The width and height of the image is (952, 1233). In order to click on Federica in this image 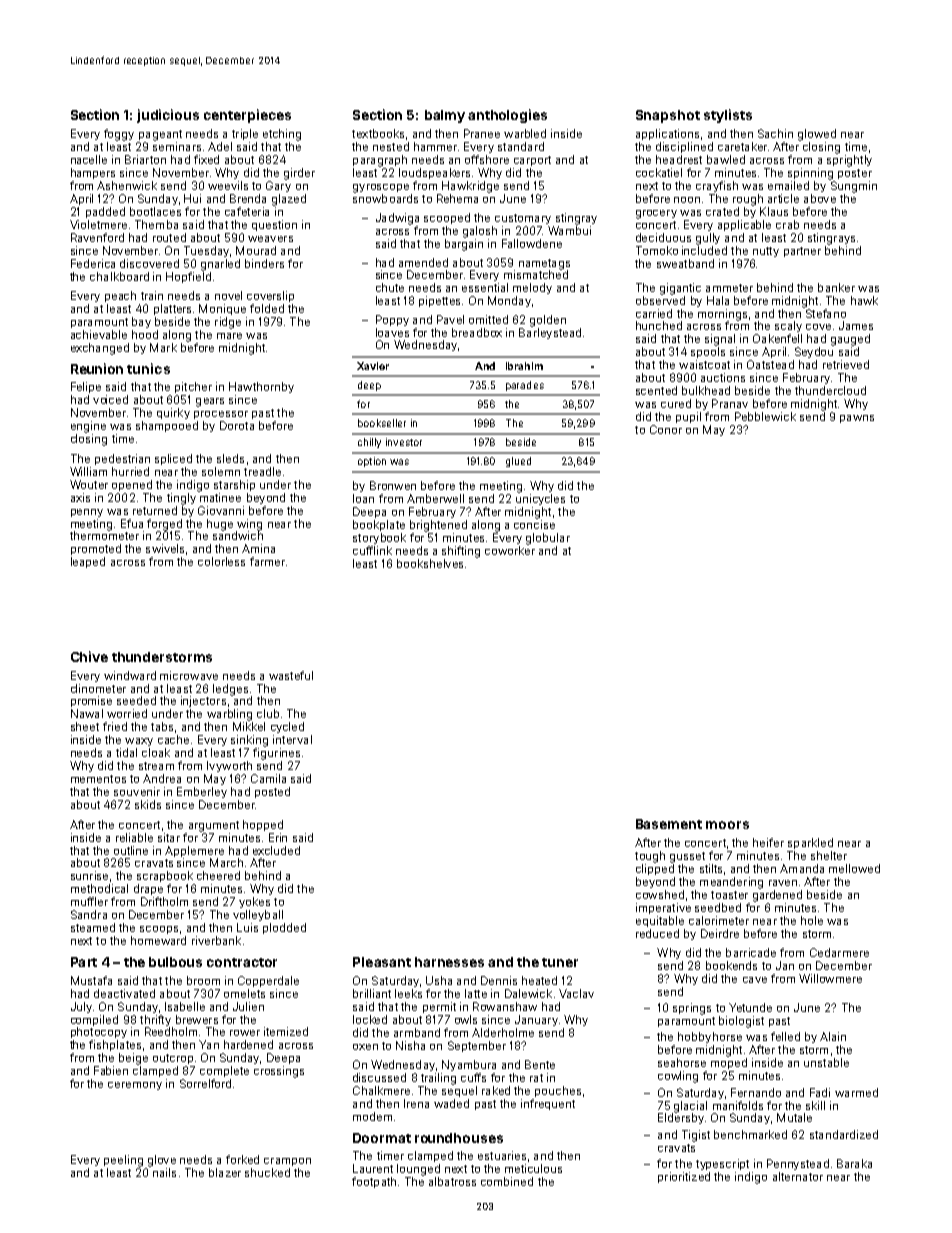, I will do `click(93, 263)`.
